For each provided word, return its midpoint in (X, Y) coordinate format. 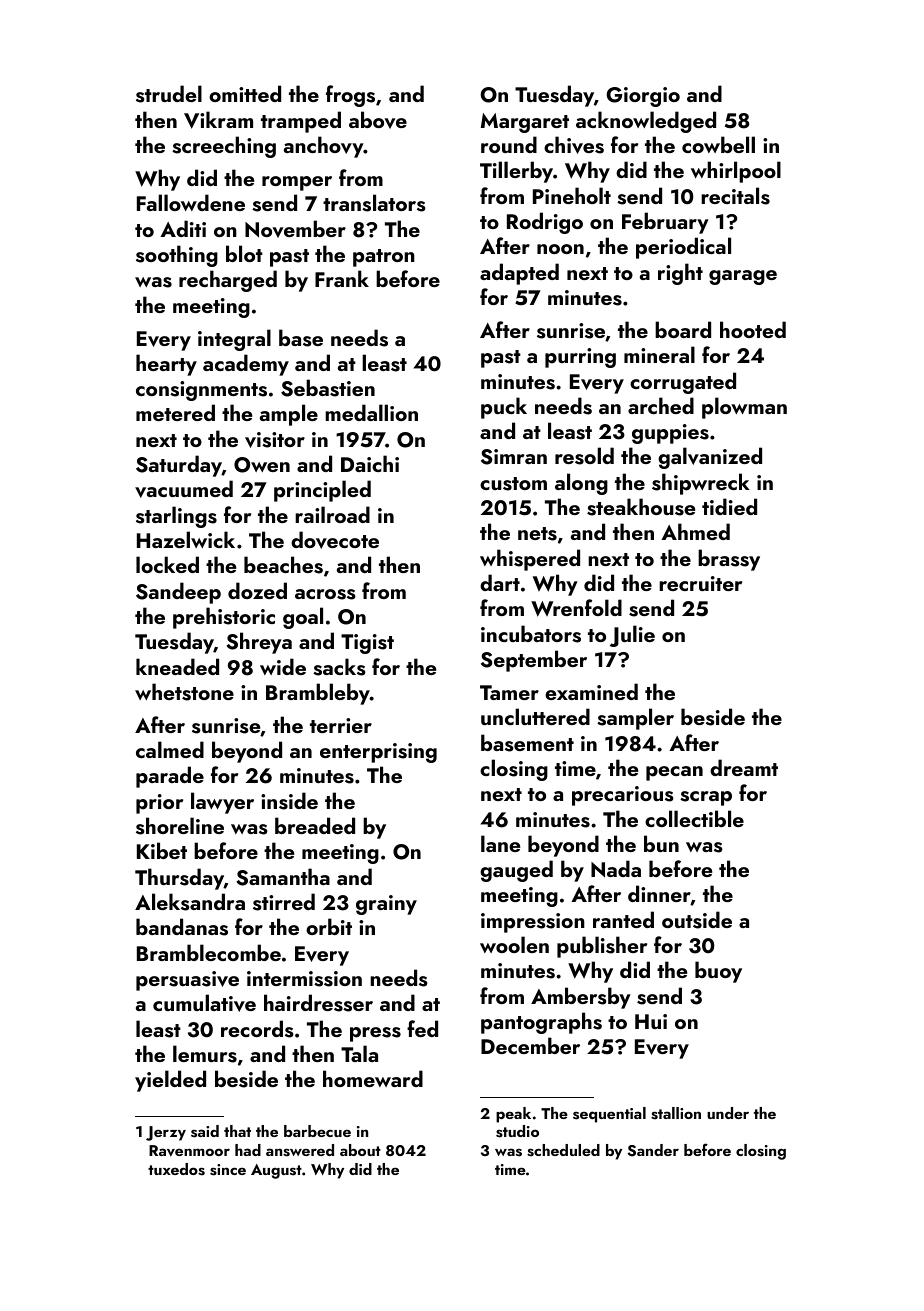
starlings (176, 517)
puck (504, 408)
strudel (169, 94)
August (276, 1171)
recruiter (700, 583)
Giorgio (643, 97)
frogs (350, 96)
